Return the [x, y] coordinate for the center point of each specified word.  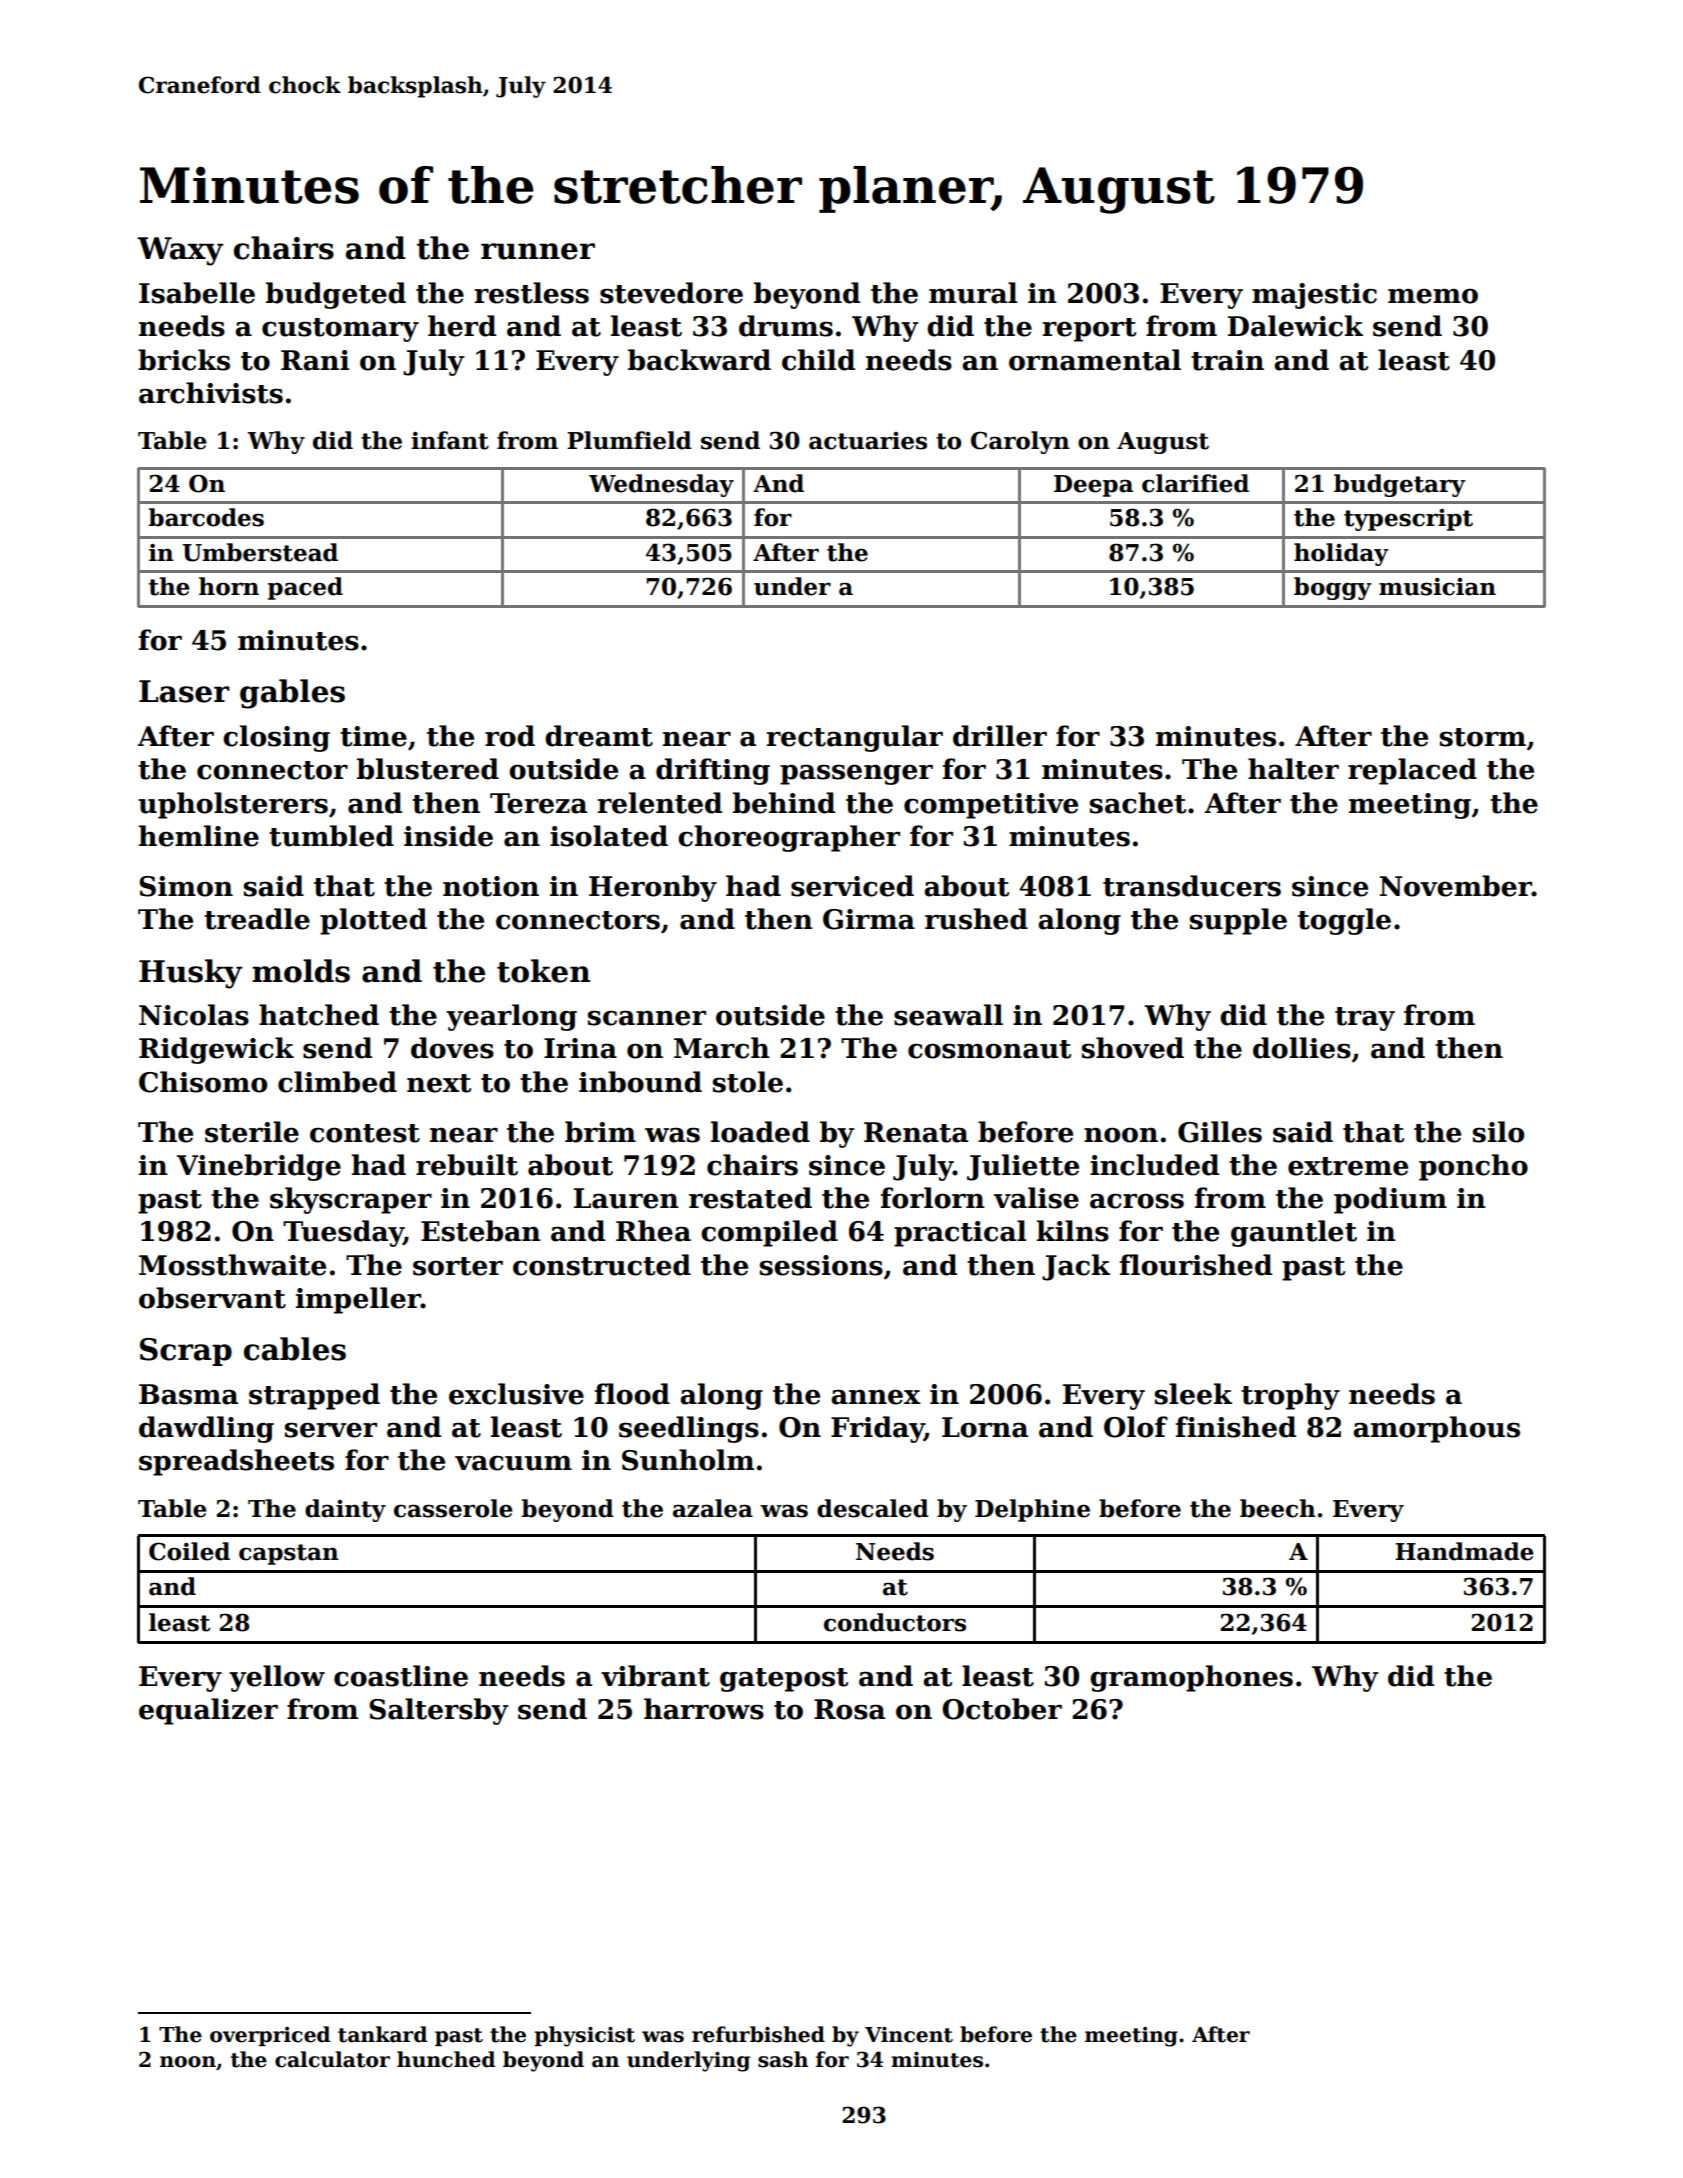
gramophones [1191, 1678]
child [818, 360]
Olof [1136, 1427]
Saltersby [439, 1711]
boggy [1333, 588]
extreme [1348, 1166]
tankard [382, 2034]
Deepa [1093, 486]
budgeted [336, 295]
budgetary [1400, 485]
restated [750, 1198]
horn [229, 586]
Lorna [985, 1427]
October [1002, 1709]
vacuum [513, 1463]
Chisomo [203, 1082]
